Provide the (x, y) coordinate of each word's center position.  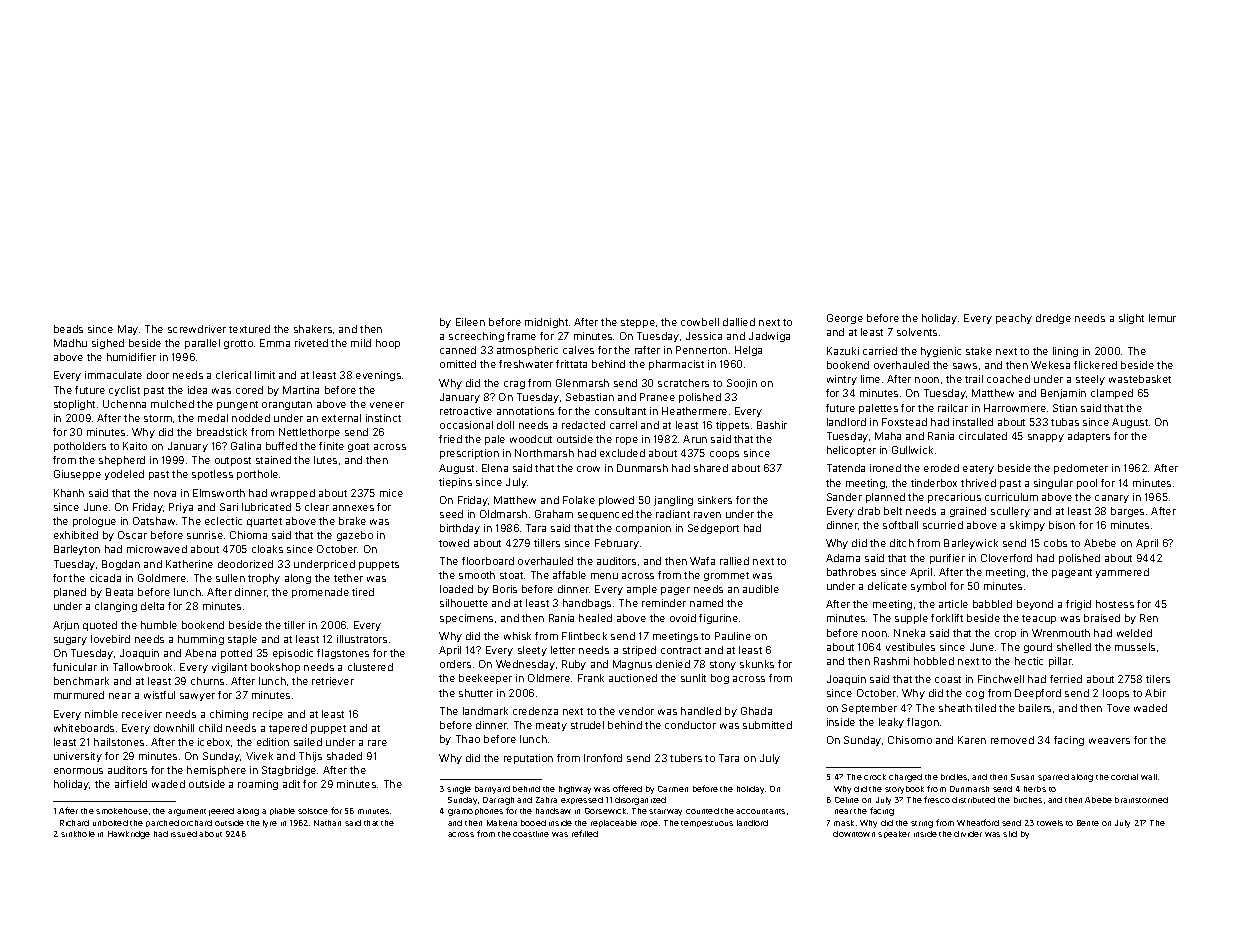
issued (184, 834)
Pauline (733, 636)
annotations (525, 411)
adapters (1089, 437)
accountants (760, 811)
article (953, 604)
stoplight (74, 405)
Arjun (66, 626)
